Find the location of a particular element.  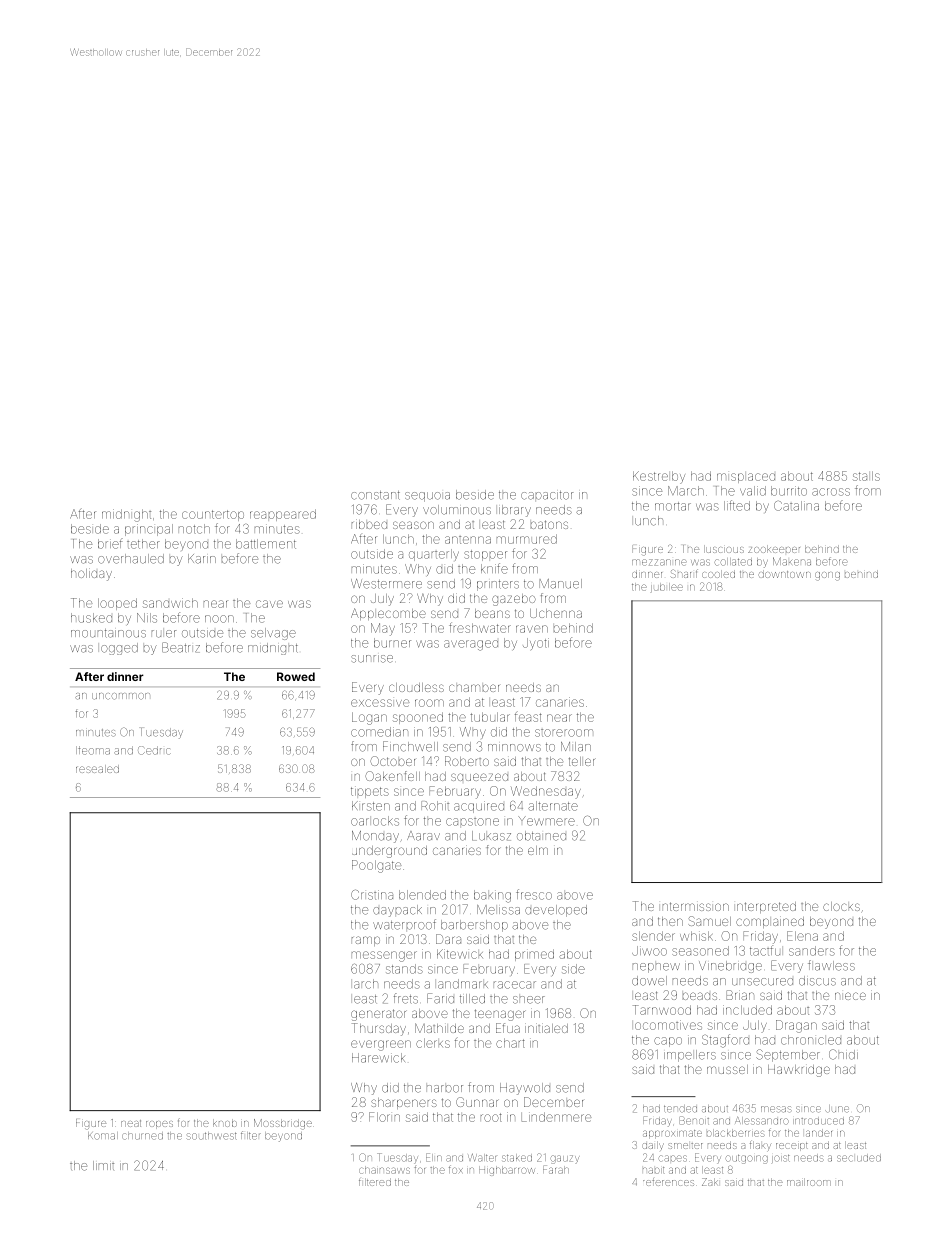

interpreted is located at coordinates (766, 907).
